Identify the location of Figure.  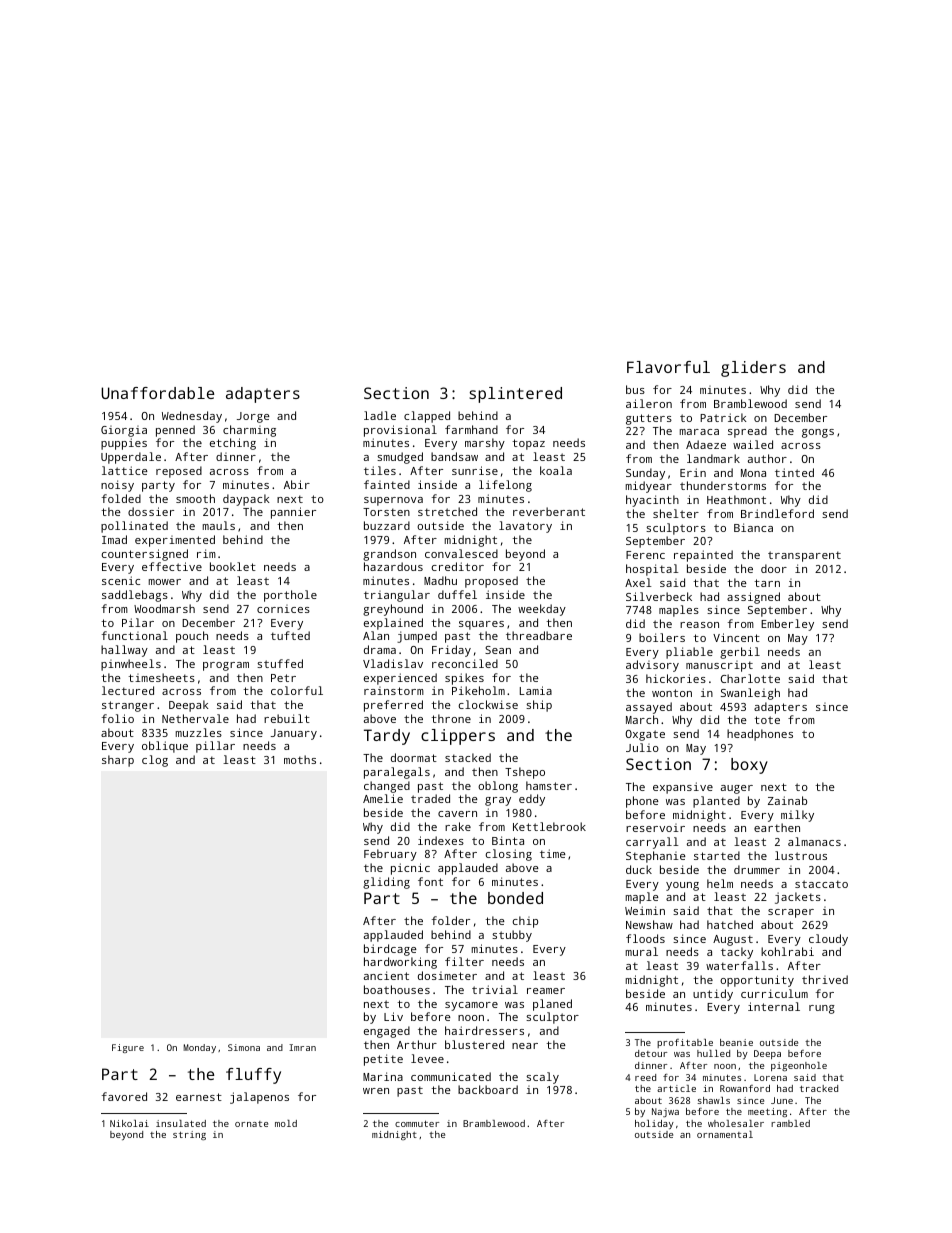
(128, 1048).
